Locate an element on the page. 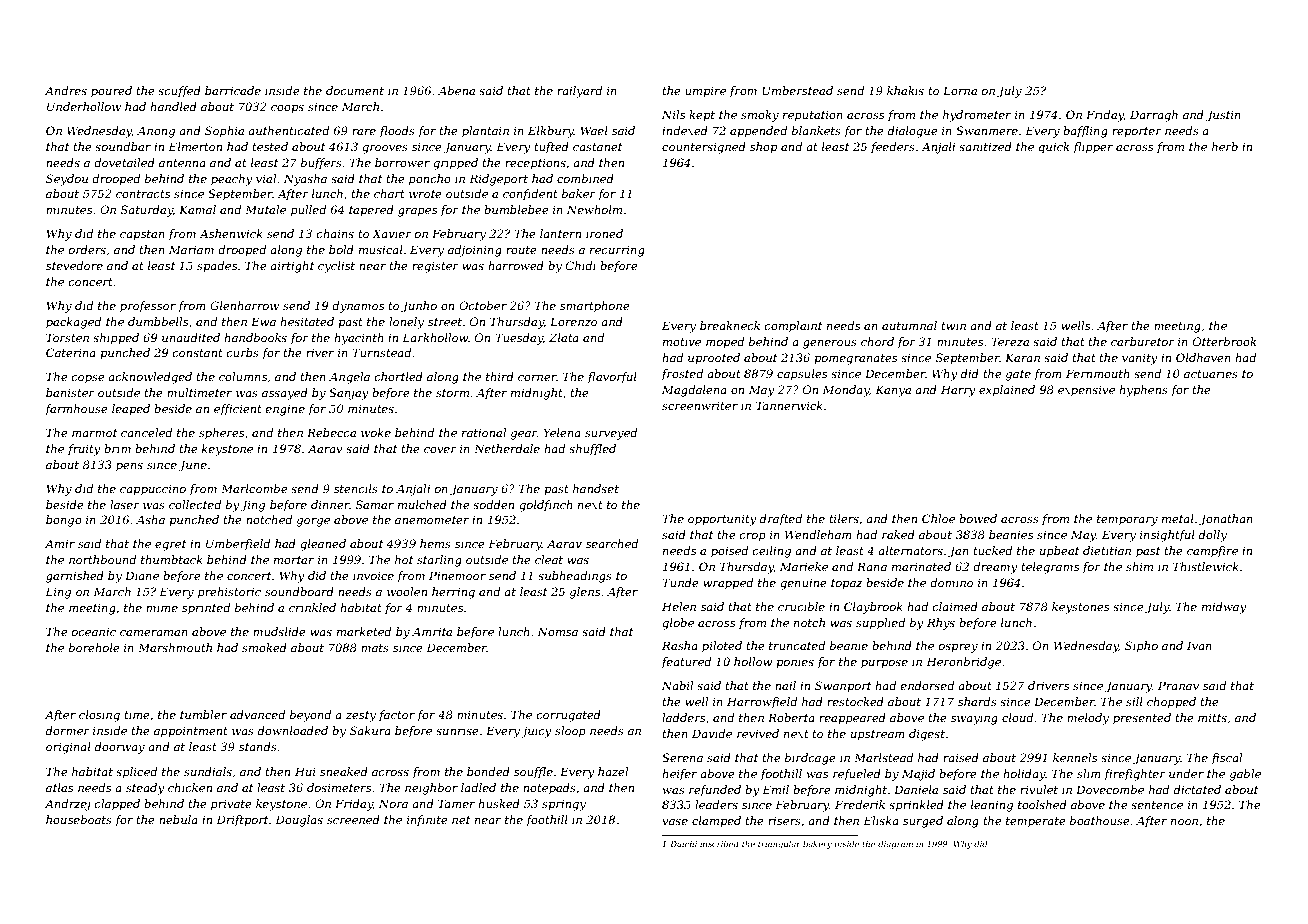 Image resolution: width=1308 pixels, height=924 pixels. Umberstead is located at coordinates (797, 90).
